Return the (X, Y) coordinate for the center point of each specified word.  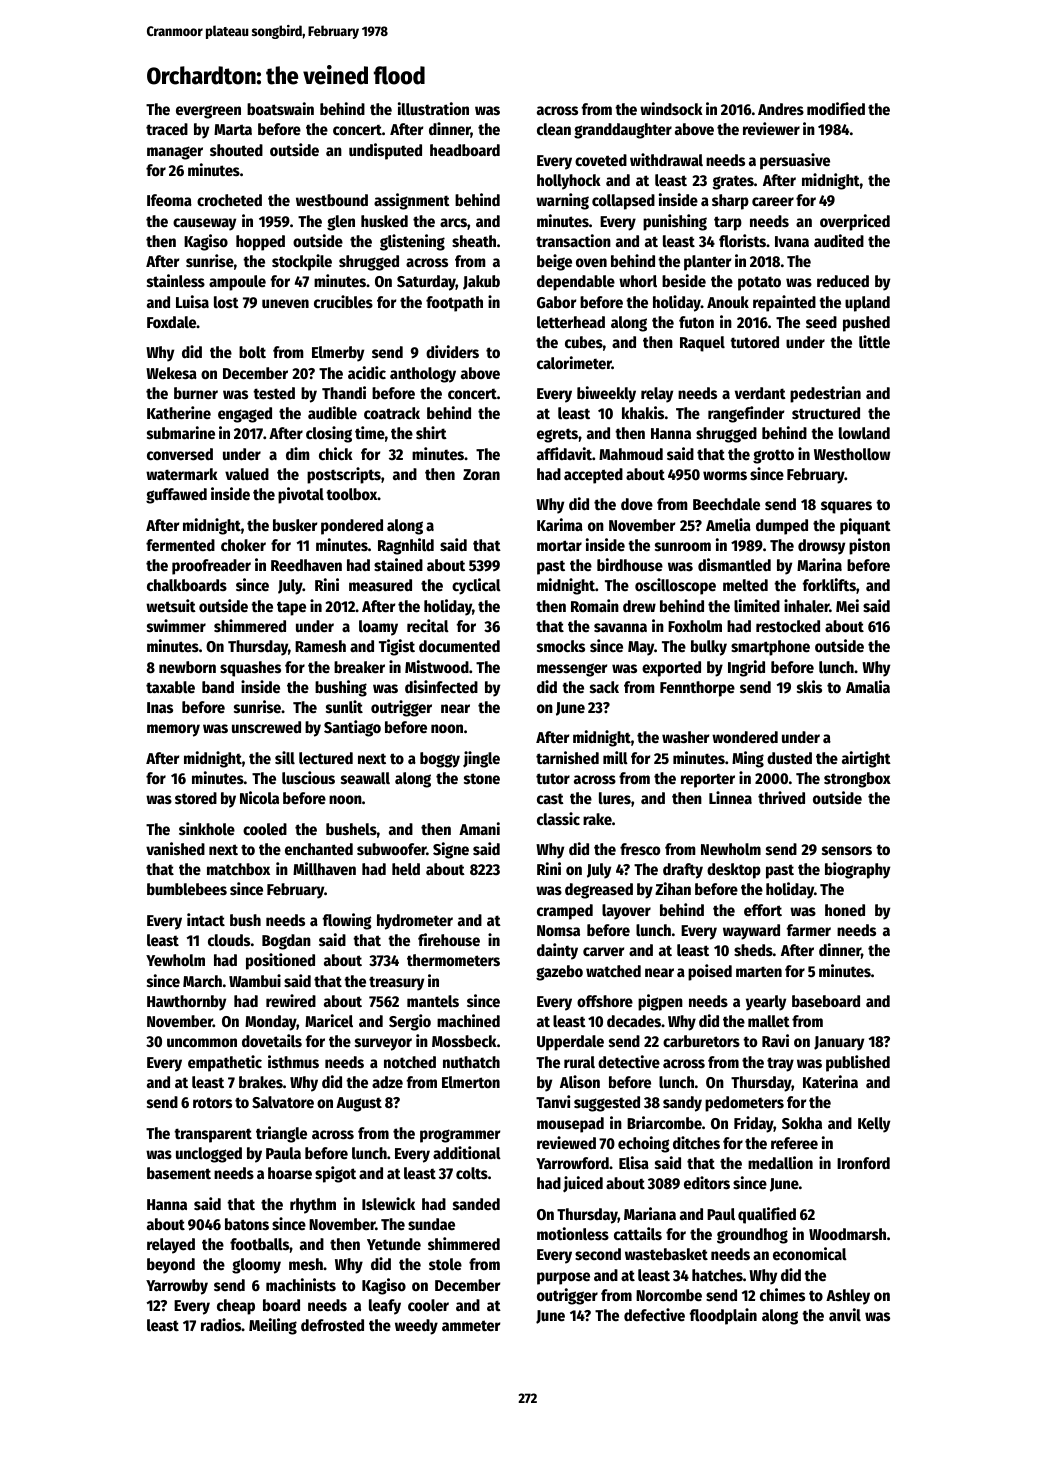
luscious (308, 778)
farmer (809, 930)
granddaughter (623, 131)
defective (654, 1315)
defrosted (332, 1325)
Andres (781, 109)
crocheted (229, 200)
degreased (599, 891)
